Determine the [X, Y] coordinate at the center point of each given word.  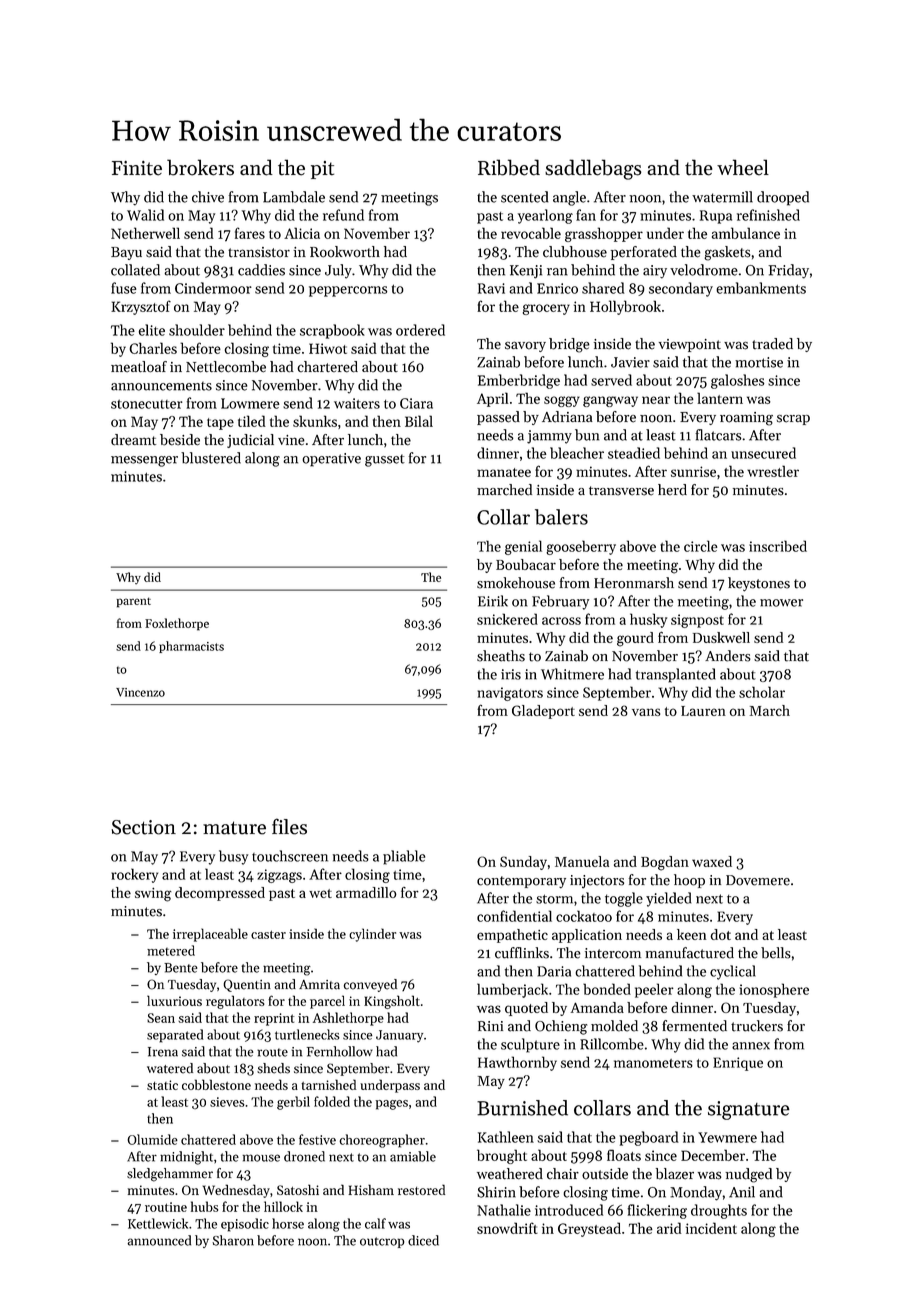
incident [711, 1228]
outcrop [382, 1242]
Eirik [493, 601]
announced [159, 1240]
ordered [420, 330]
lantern [720, 398]
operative [331, 460]
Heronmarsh [634, 583]
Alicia [302, 233]
